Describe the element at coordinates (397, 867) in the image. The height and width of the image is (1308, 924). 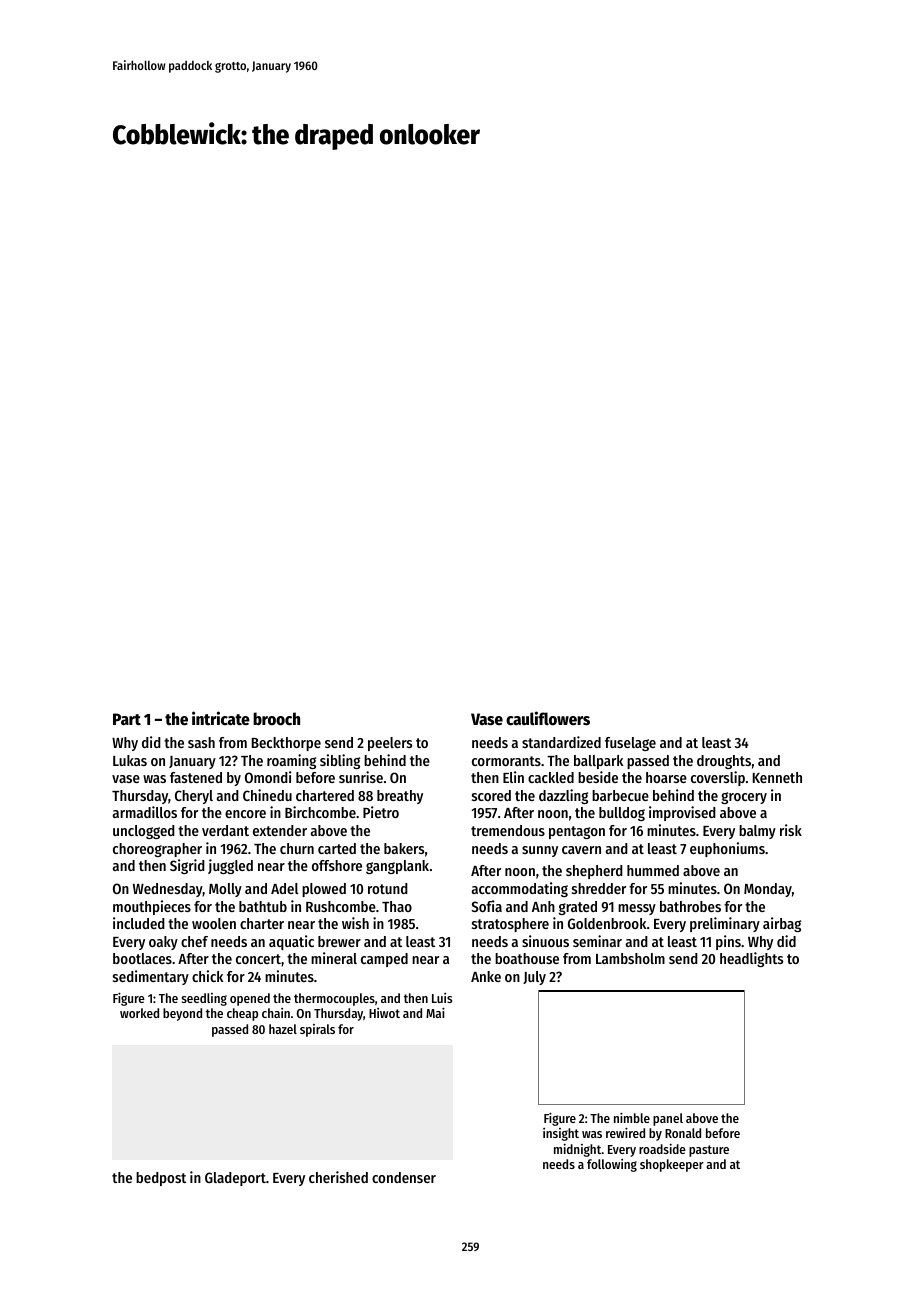
I see `gangplank` at that location.
